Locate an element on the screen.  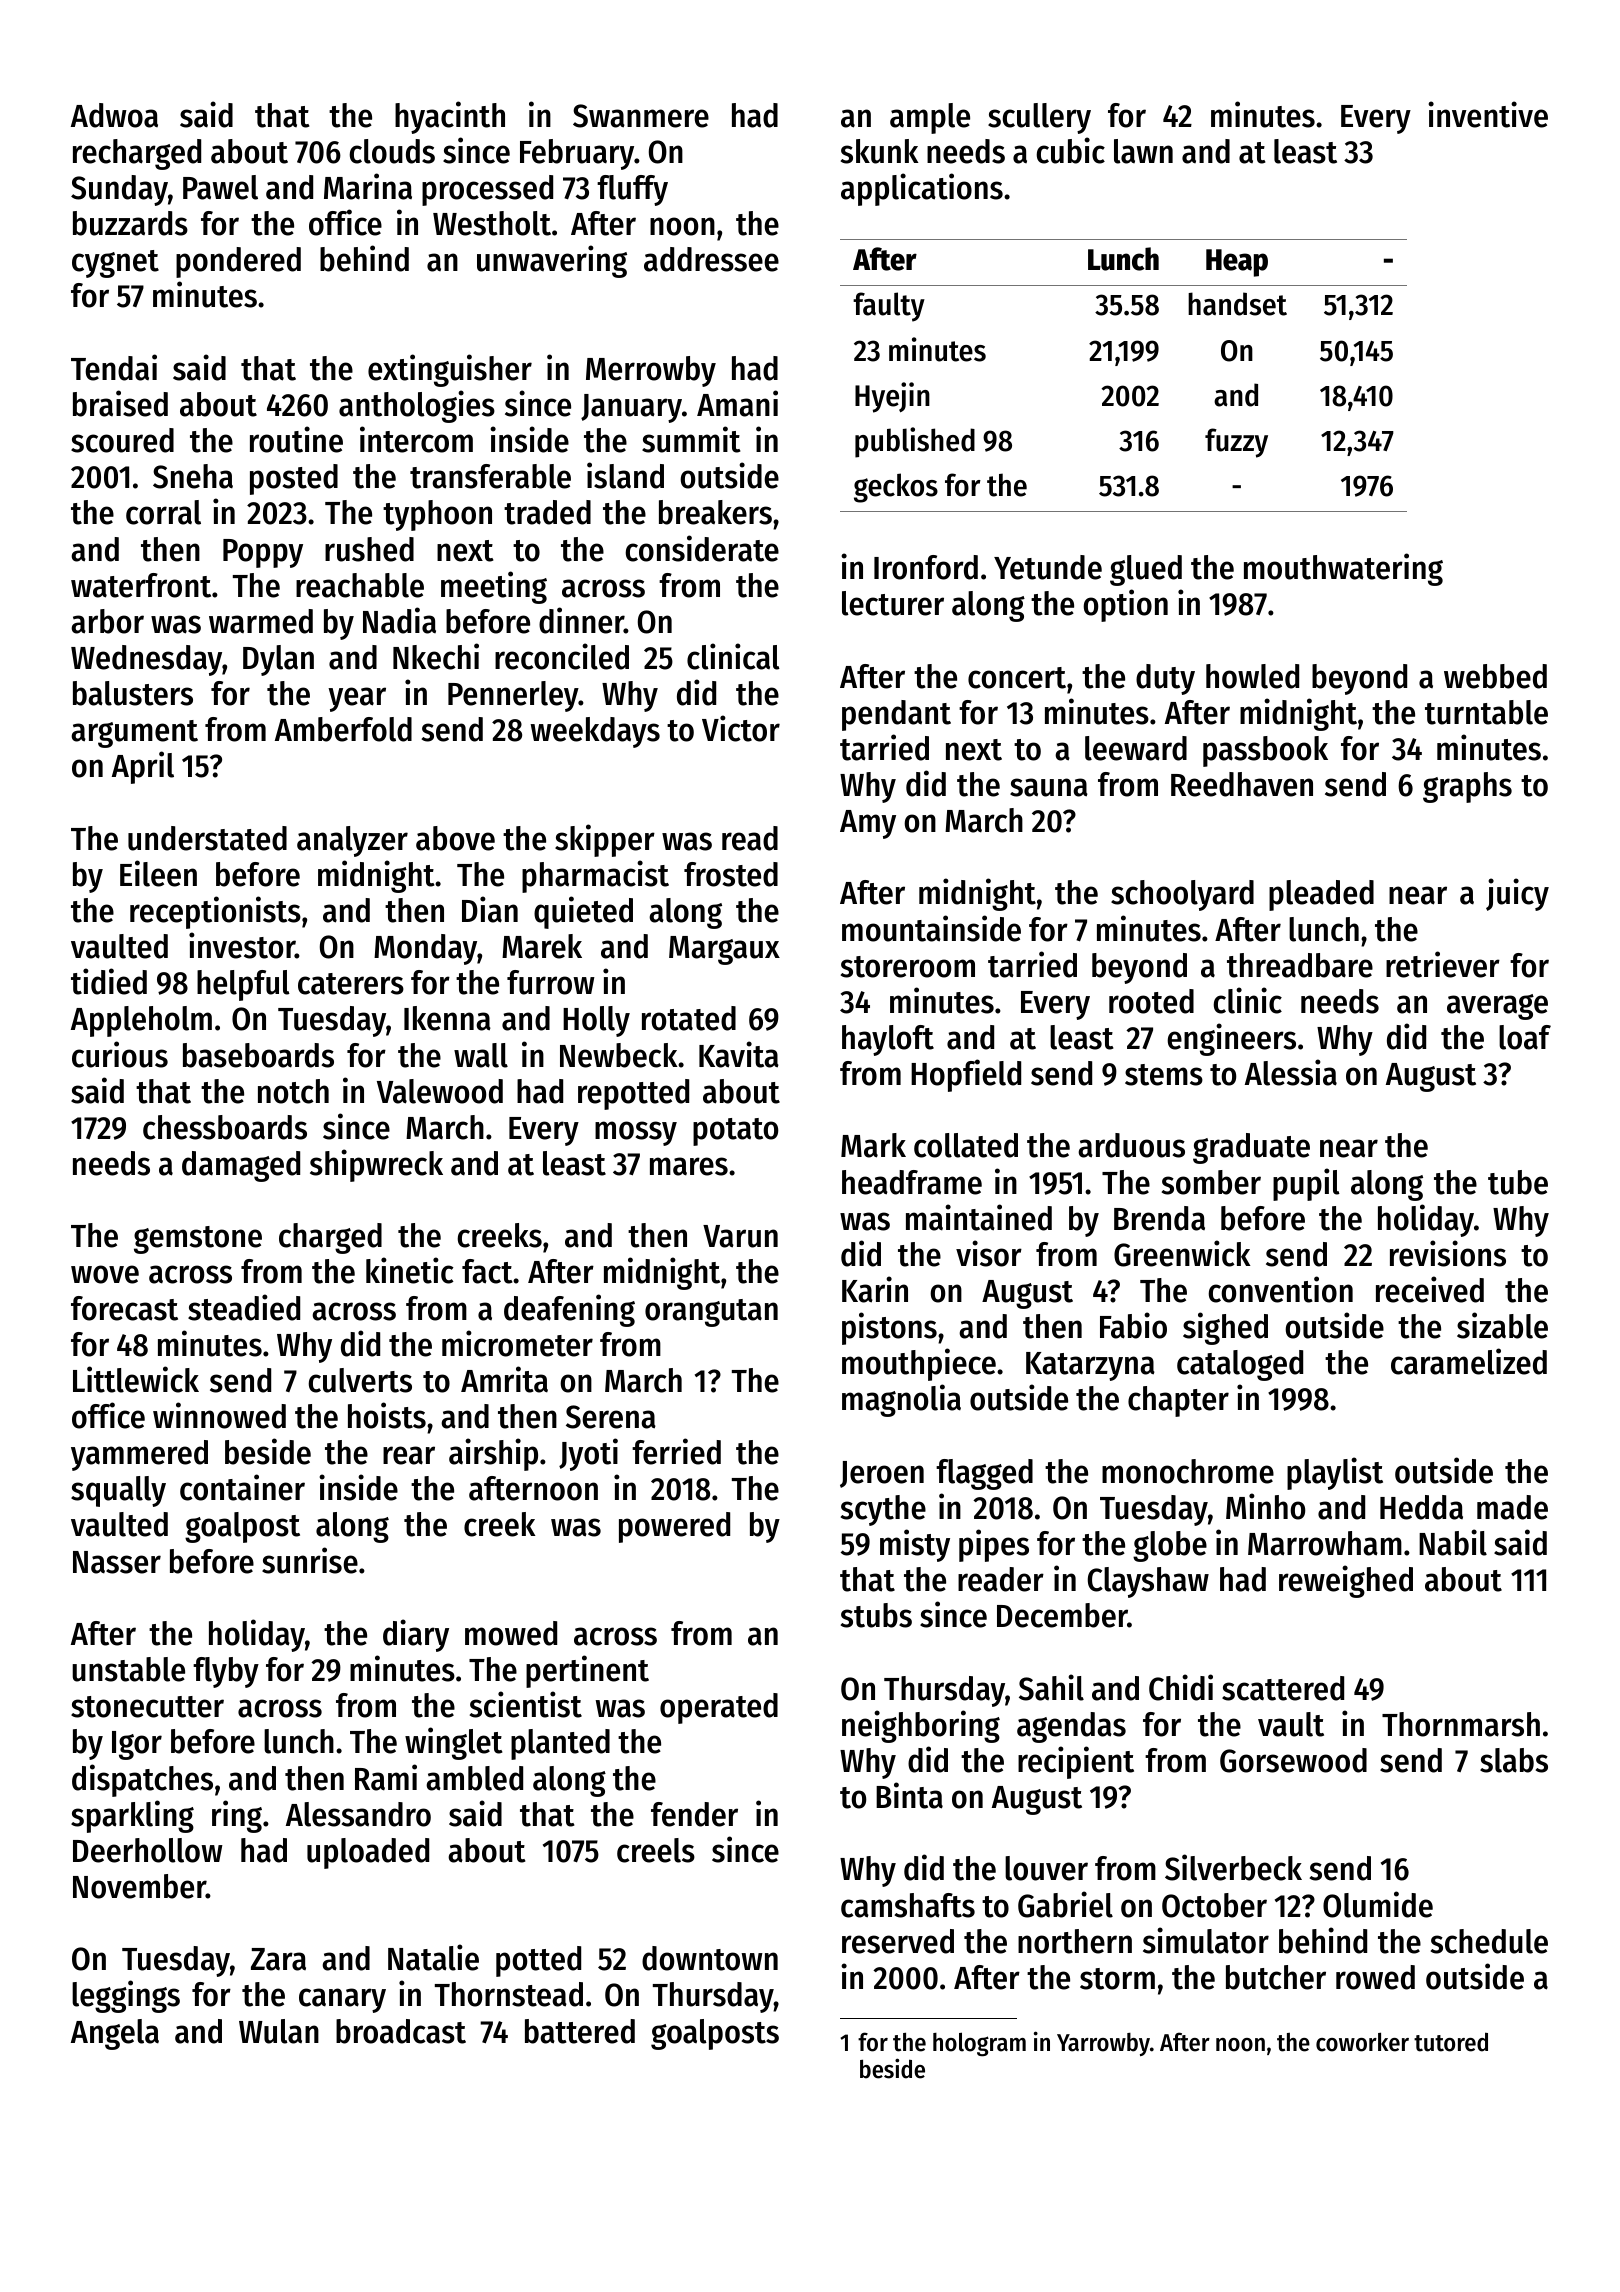
Yarrowby is located at coordinates (1103, 2044).
